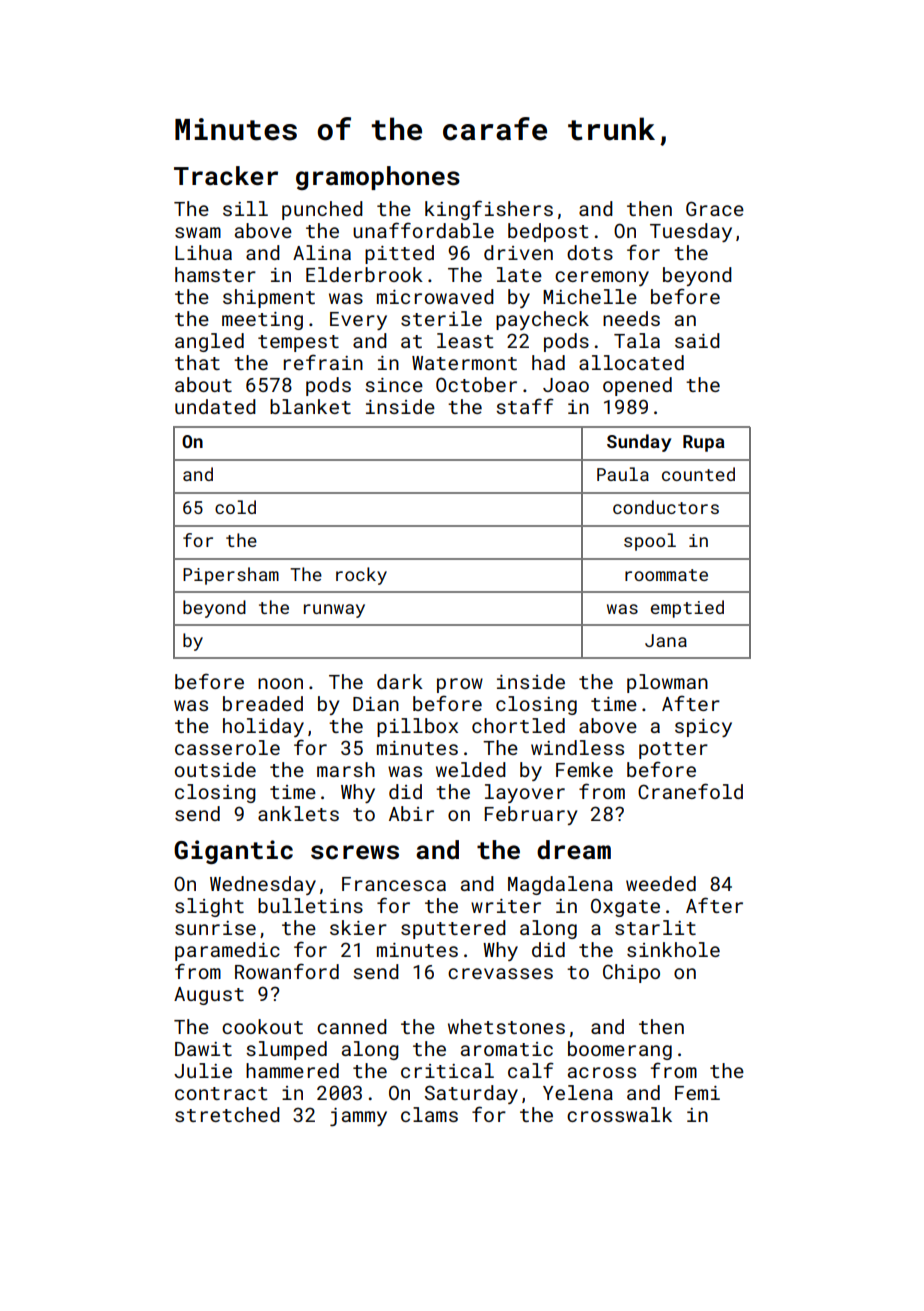  Describe the element at coordinates (548, 232) in the screenshot. I see `bedpost` at that location.
